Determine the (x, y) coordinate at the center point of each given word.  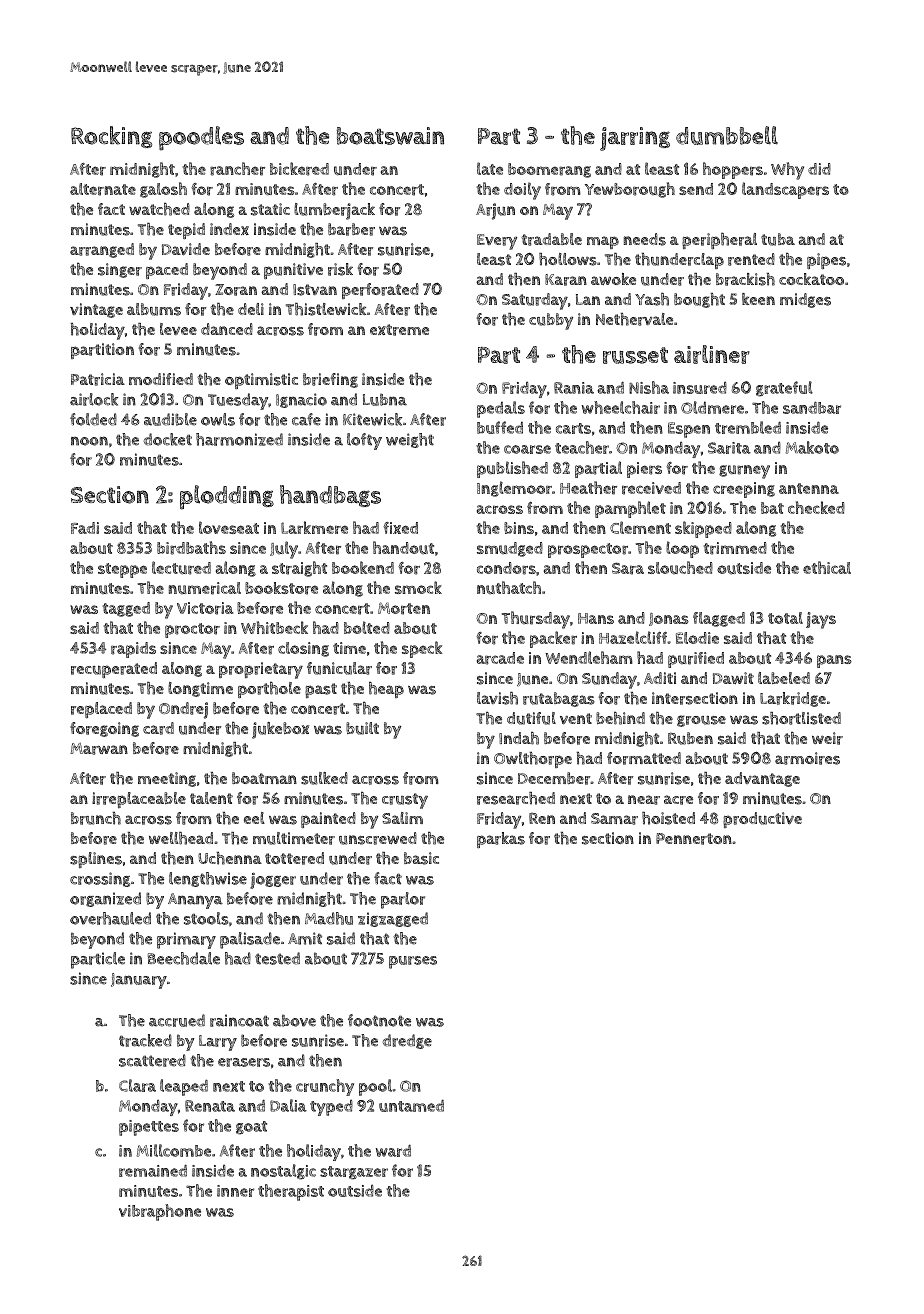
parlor (403, 900)
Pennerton (694, 839)
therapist (291, 1192)
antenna (809, 488)
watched (159, 209)
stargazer (354, 1173)
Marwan (99, 749)
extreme (399, 330)
